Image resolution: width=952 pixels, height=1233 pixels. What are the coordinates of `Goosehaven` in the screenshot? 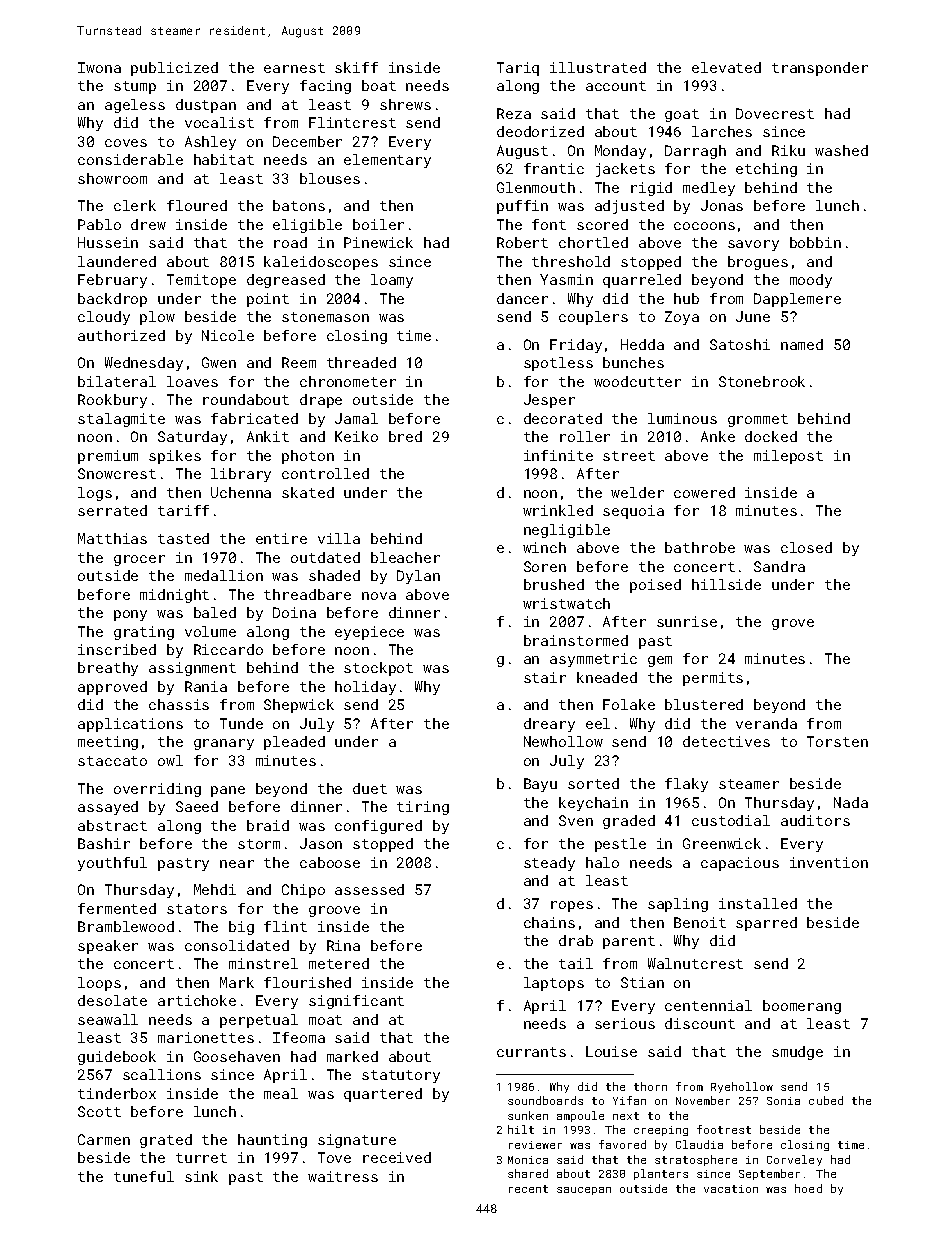 It's located at (237, 1056).
